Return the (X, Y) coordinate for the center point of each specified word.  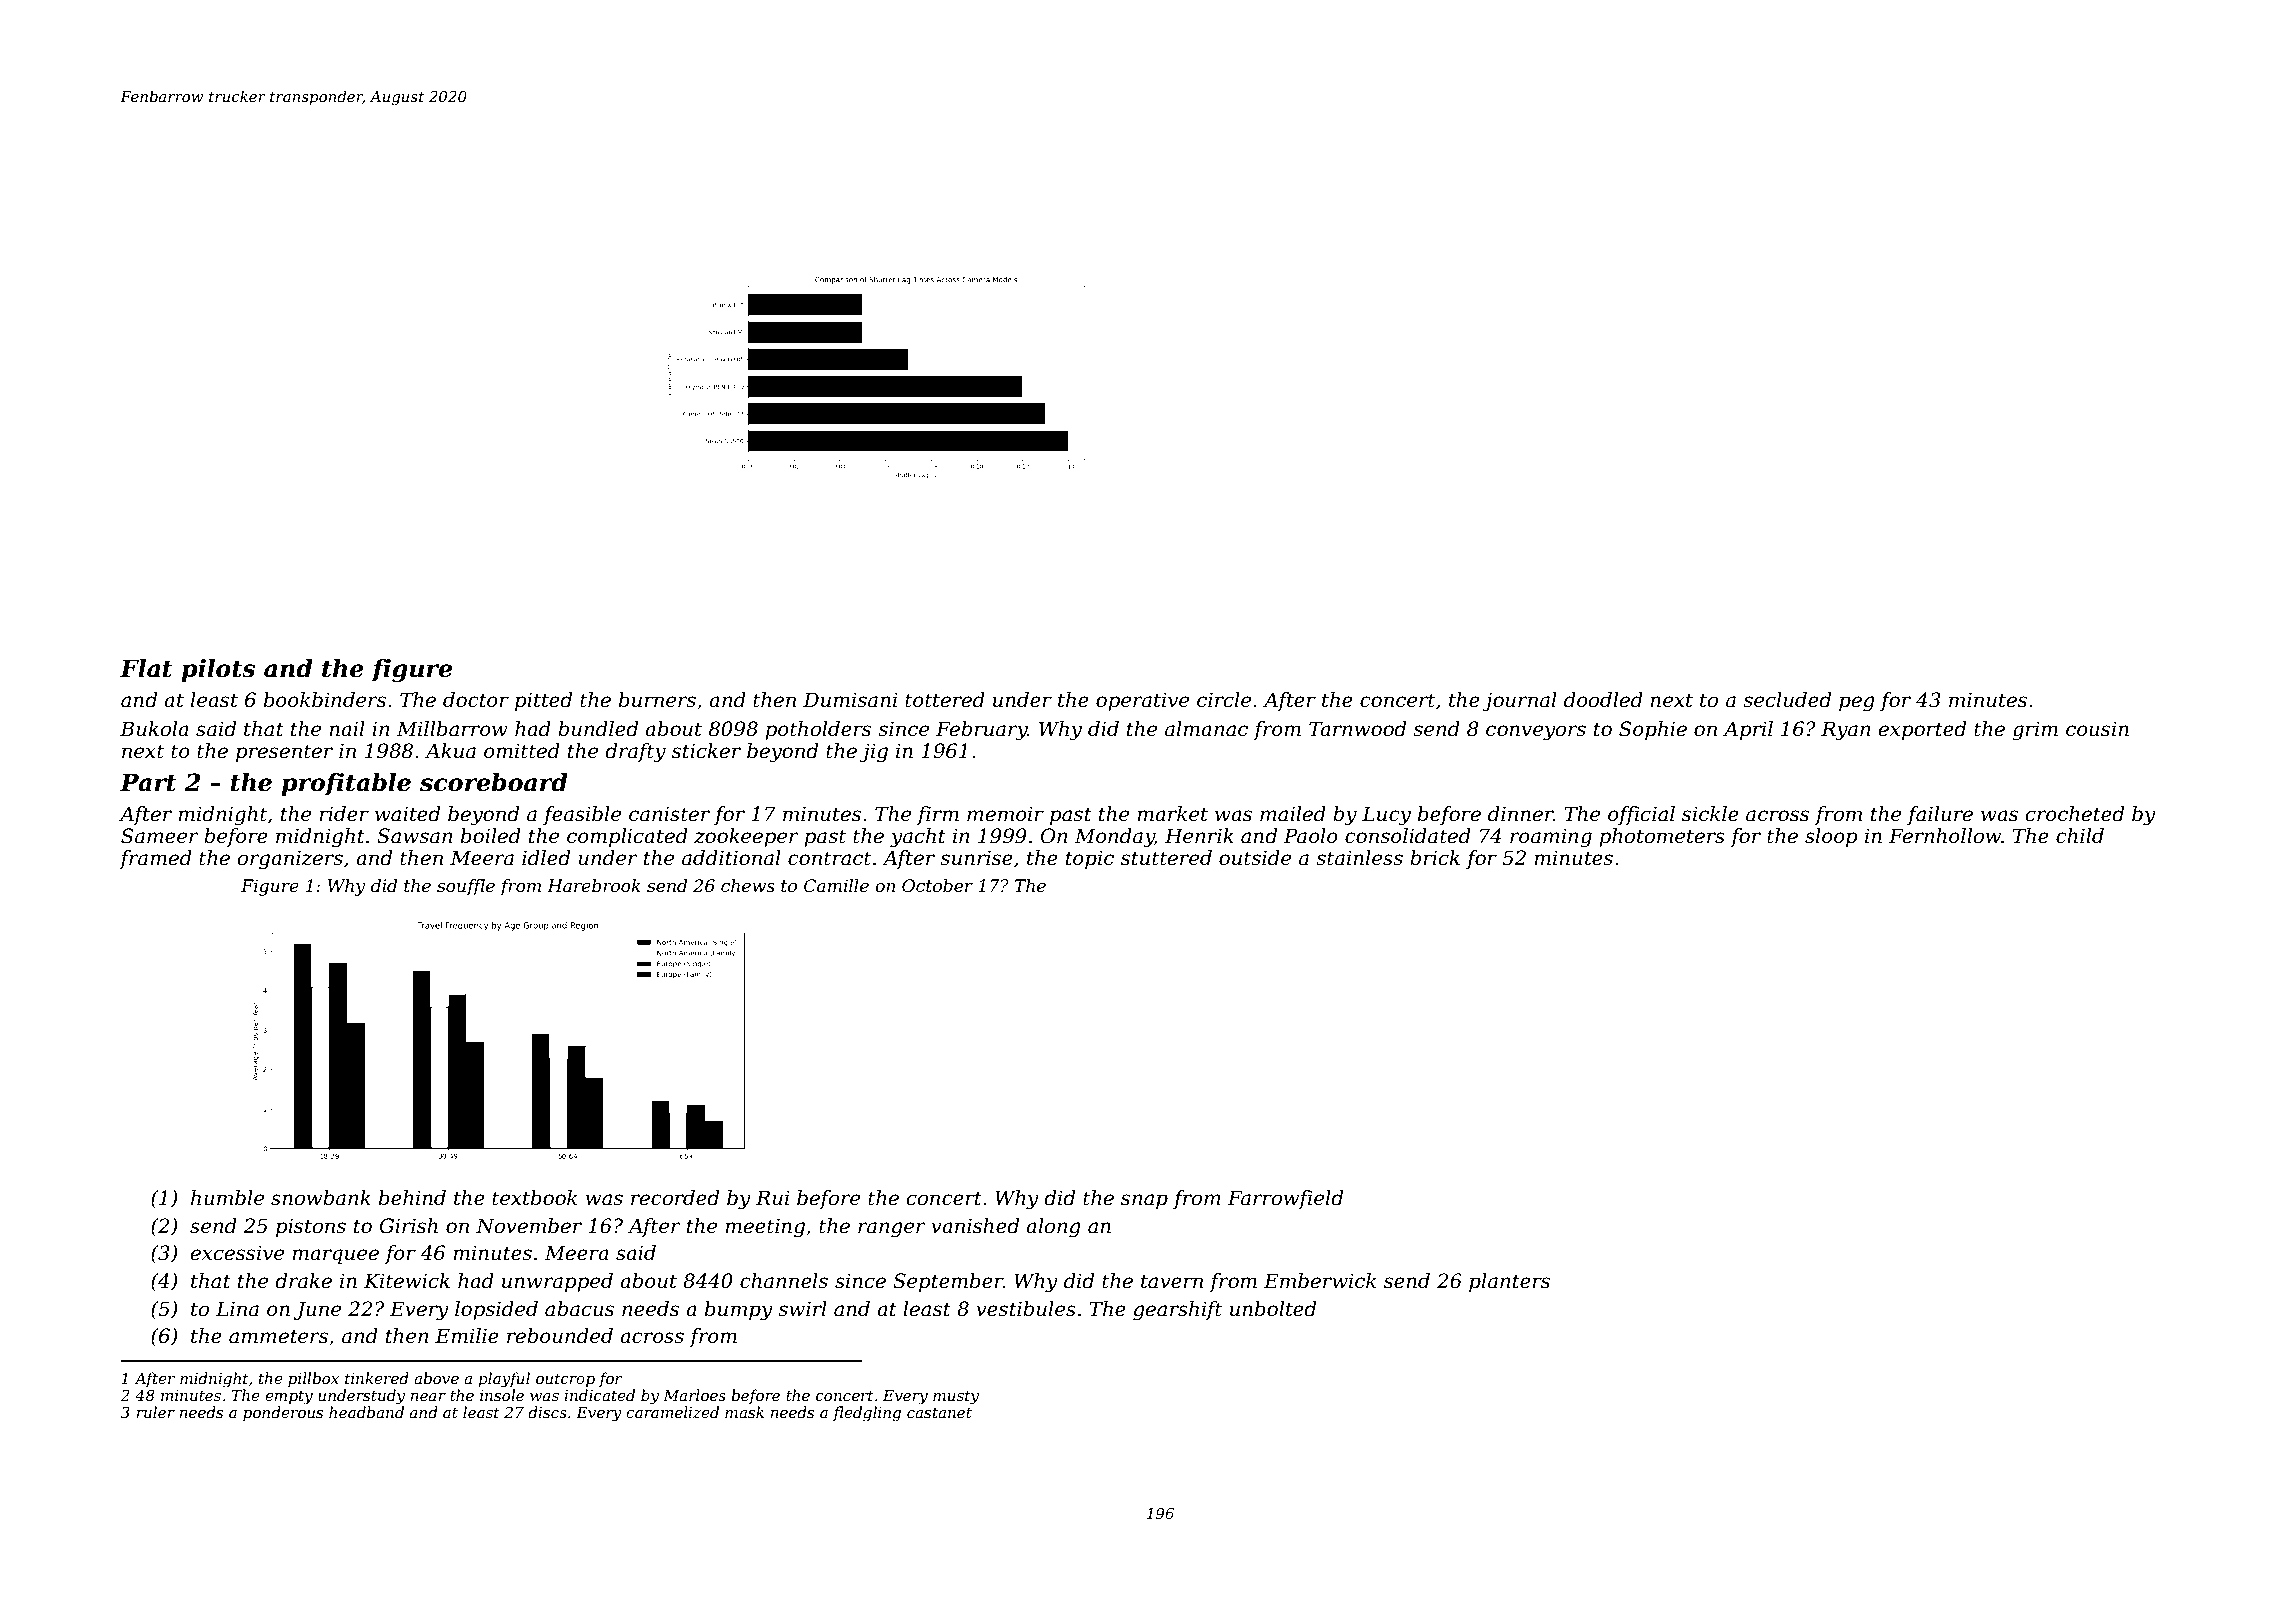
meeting (765, 1228)
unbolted (1273, 1309)
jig (874, 753)
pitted (543, 701)
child (2080, 836)
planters (1509, 1282)
